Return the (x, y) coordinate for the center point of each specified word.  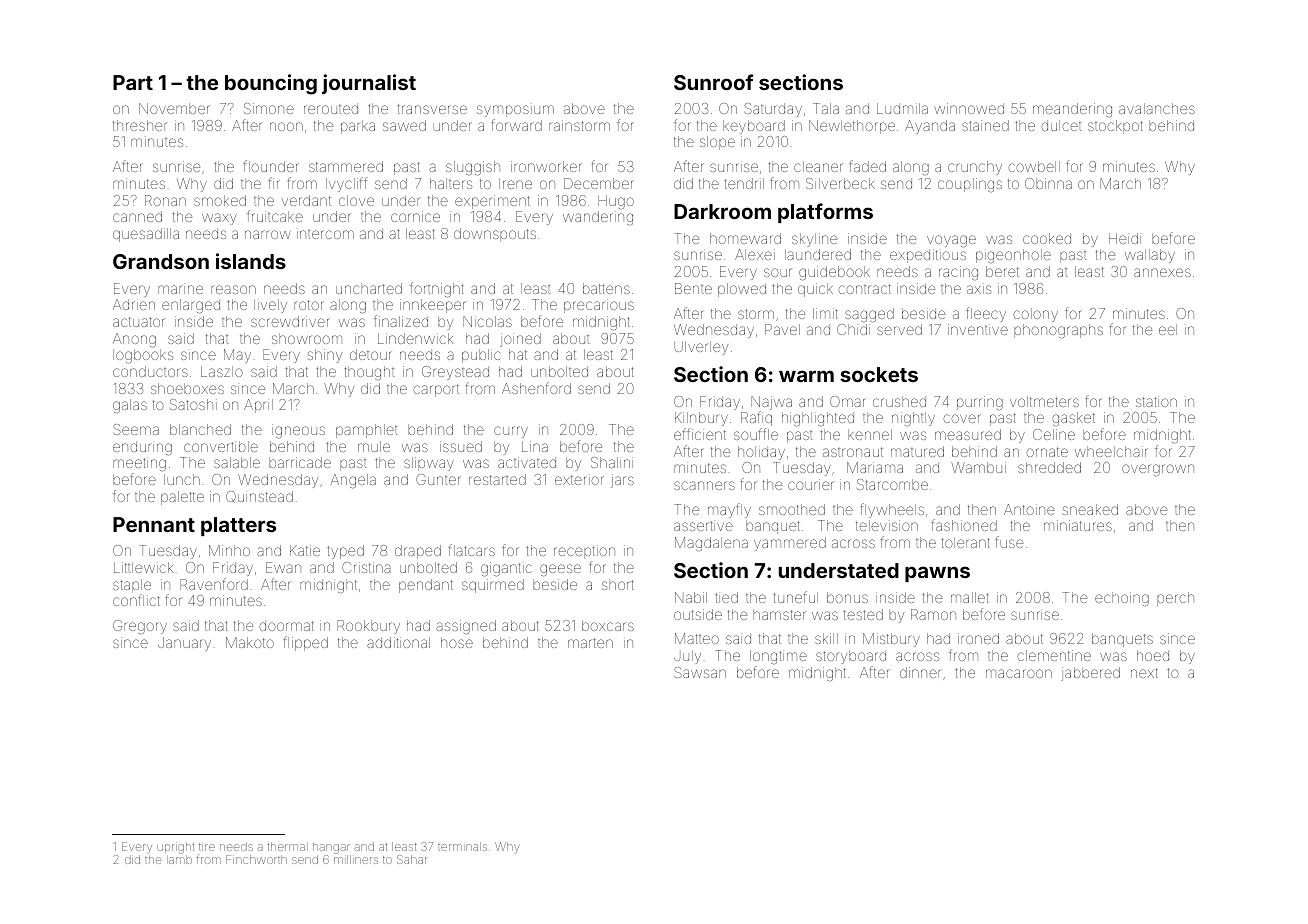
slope (717, 143)
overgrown (1158, 470)
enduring (142, 448)
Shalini (612, 462)
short (618, 584)
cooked (1047, 238)
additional (398, 642)
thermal (286, 846)
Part (133, 82)
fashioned (964, 525)
